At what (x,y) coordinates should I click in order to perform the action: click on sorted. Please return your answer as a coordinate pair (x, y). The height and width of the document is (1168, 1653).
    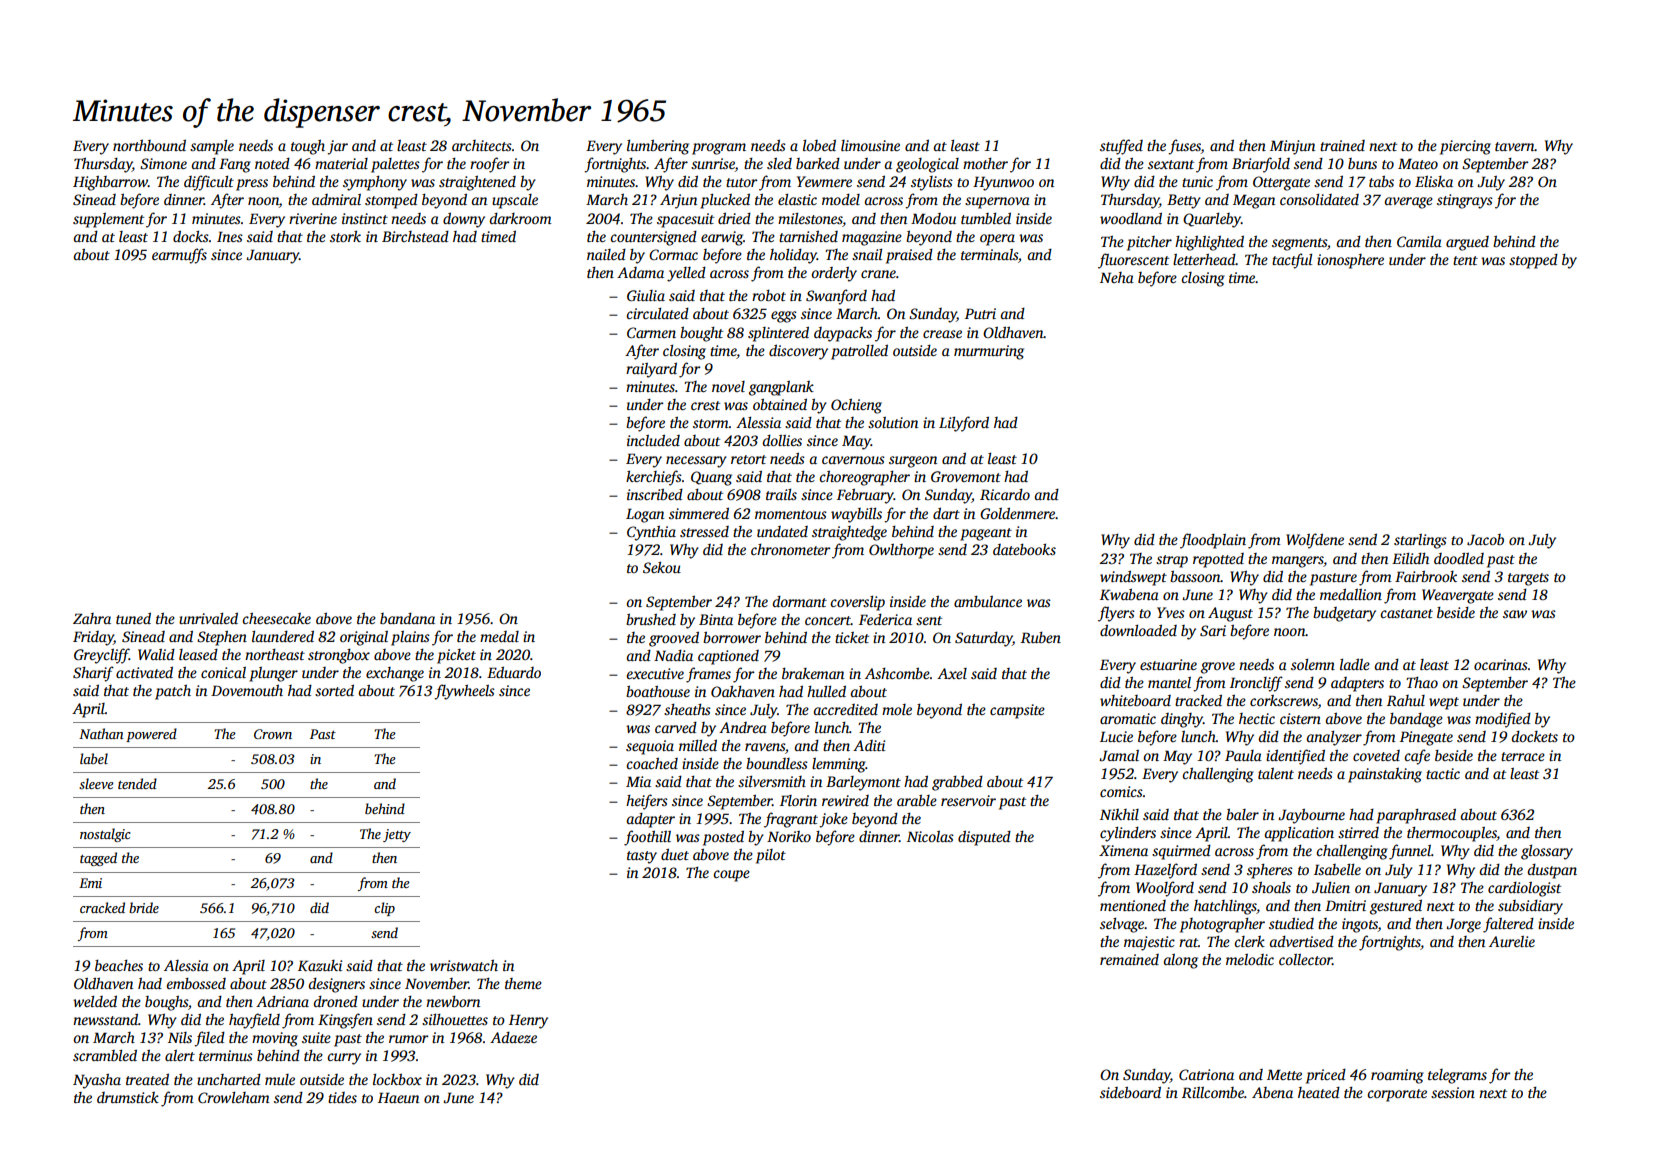
    Looking at the image, I should click on (334, 690).
